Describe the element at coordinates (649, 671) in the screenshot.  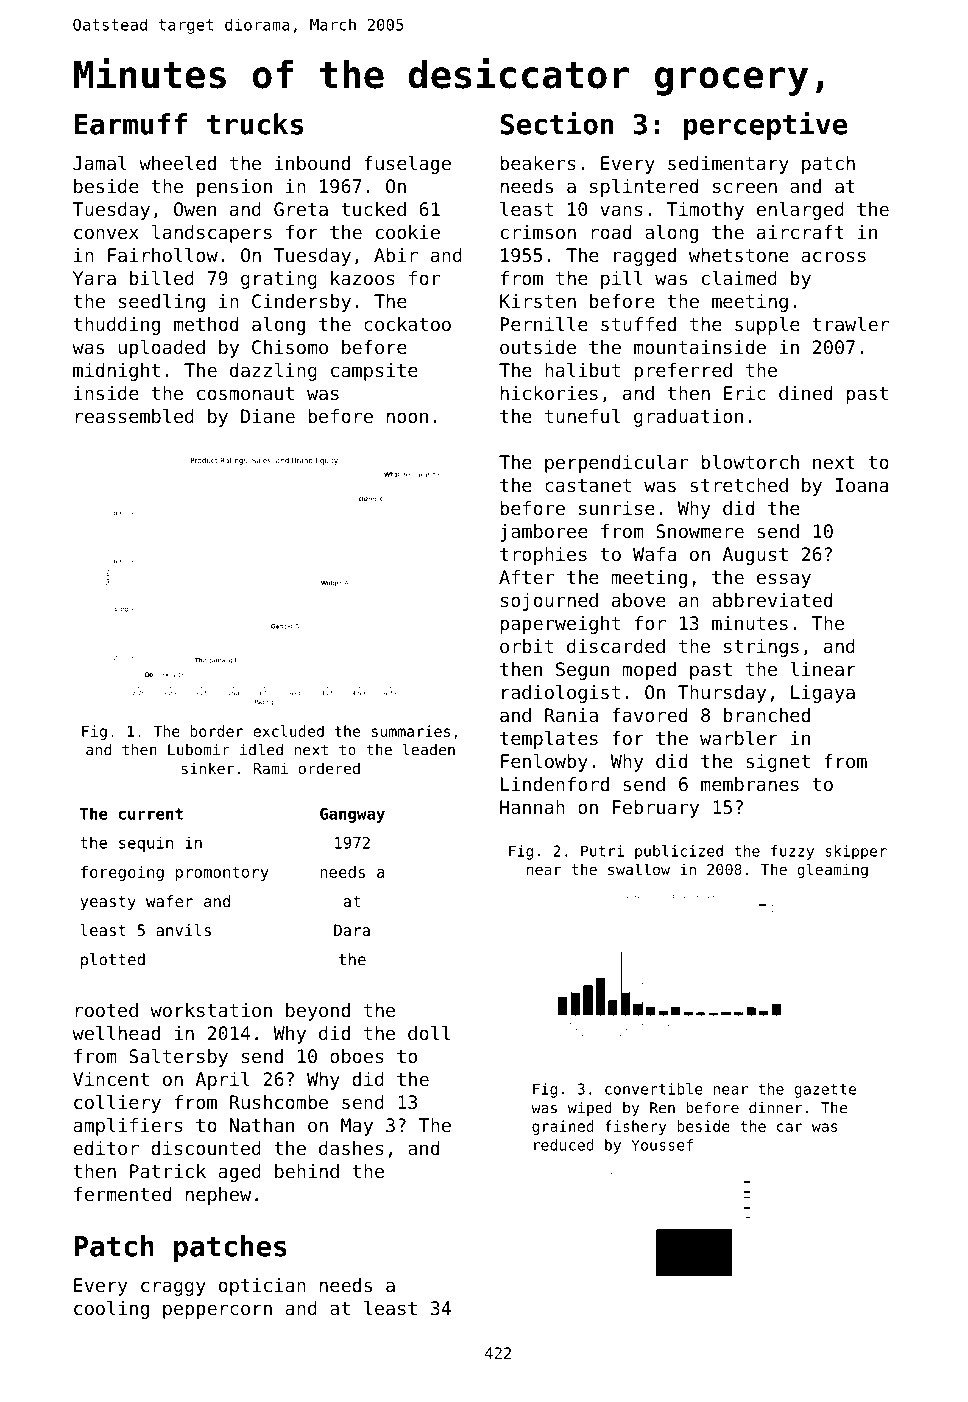
I see `moped` at that location.
